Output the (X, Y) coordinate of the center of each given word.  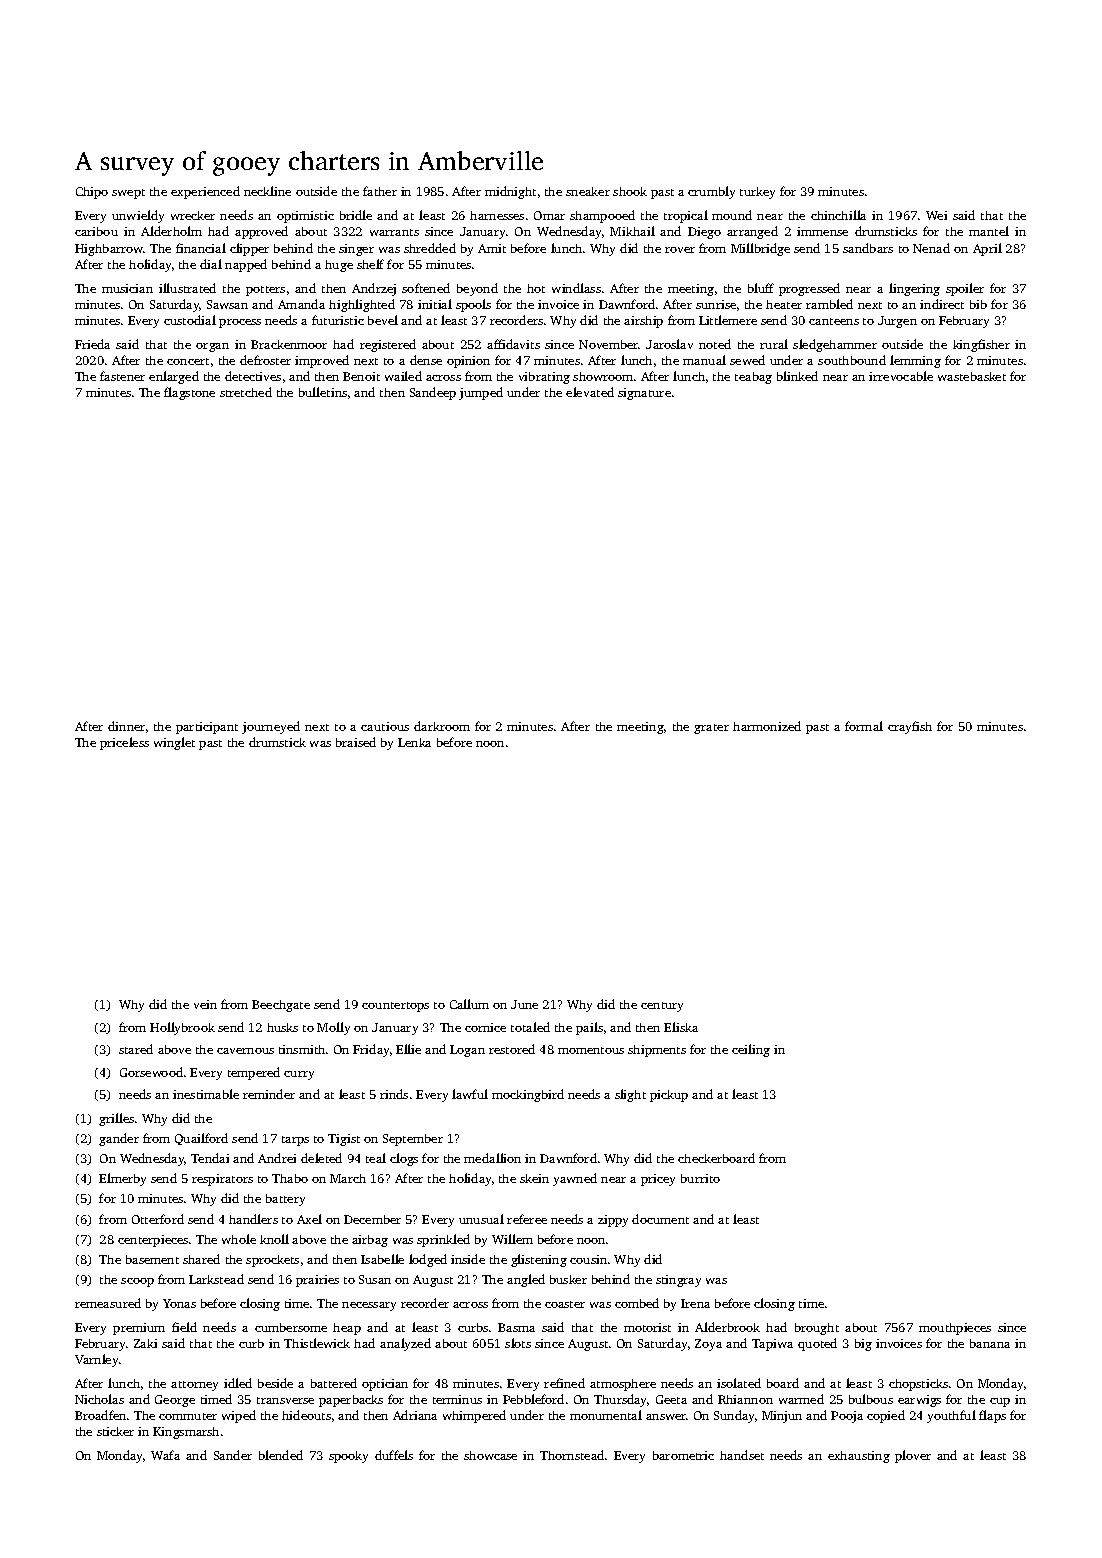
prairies (317, 1281)
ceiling (751, 1050)
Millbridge (760, 249)
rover (680, 250)
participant (207, 728)
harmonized (767, 726)
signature (644, 394)
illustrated (187, 288)
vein (205, 1004)
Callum (469, 1004)
